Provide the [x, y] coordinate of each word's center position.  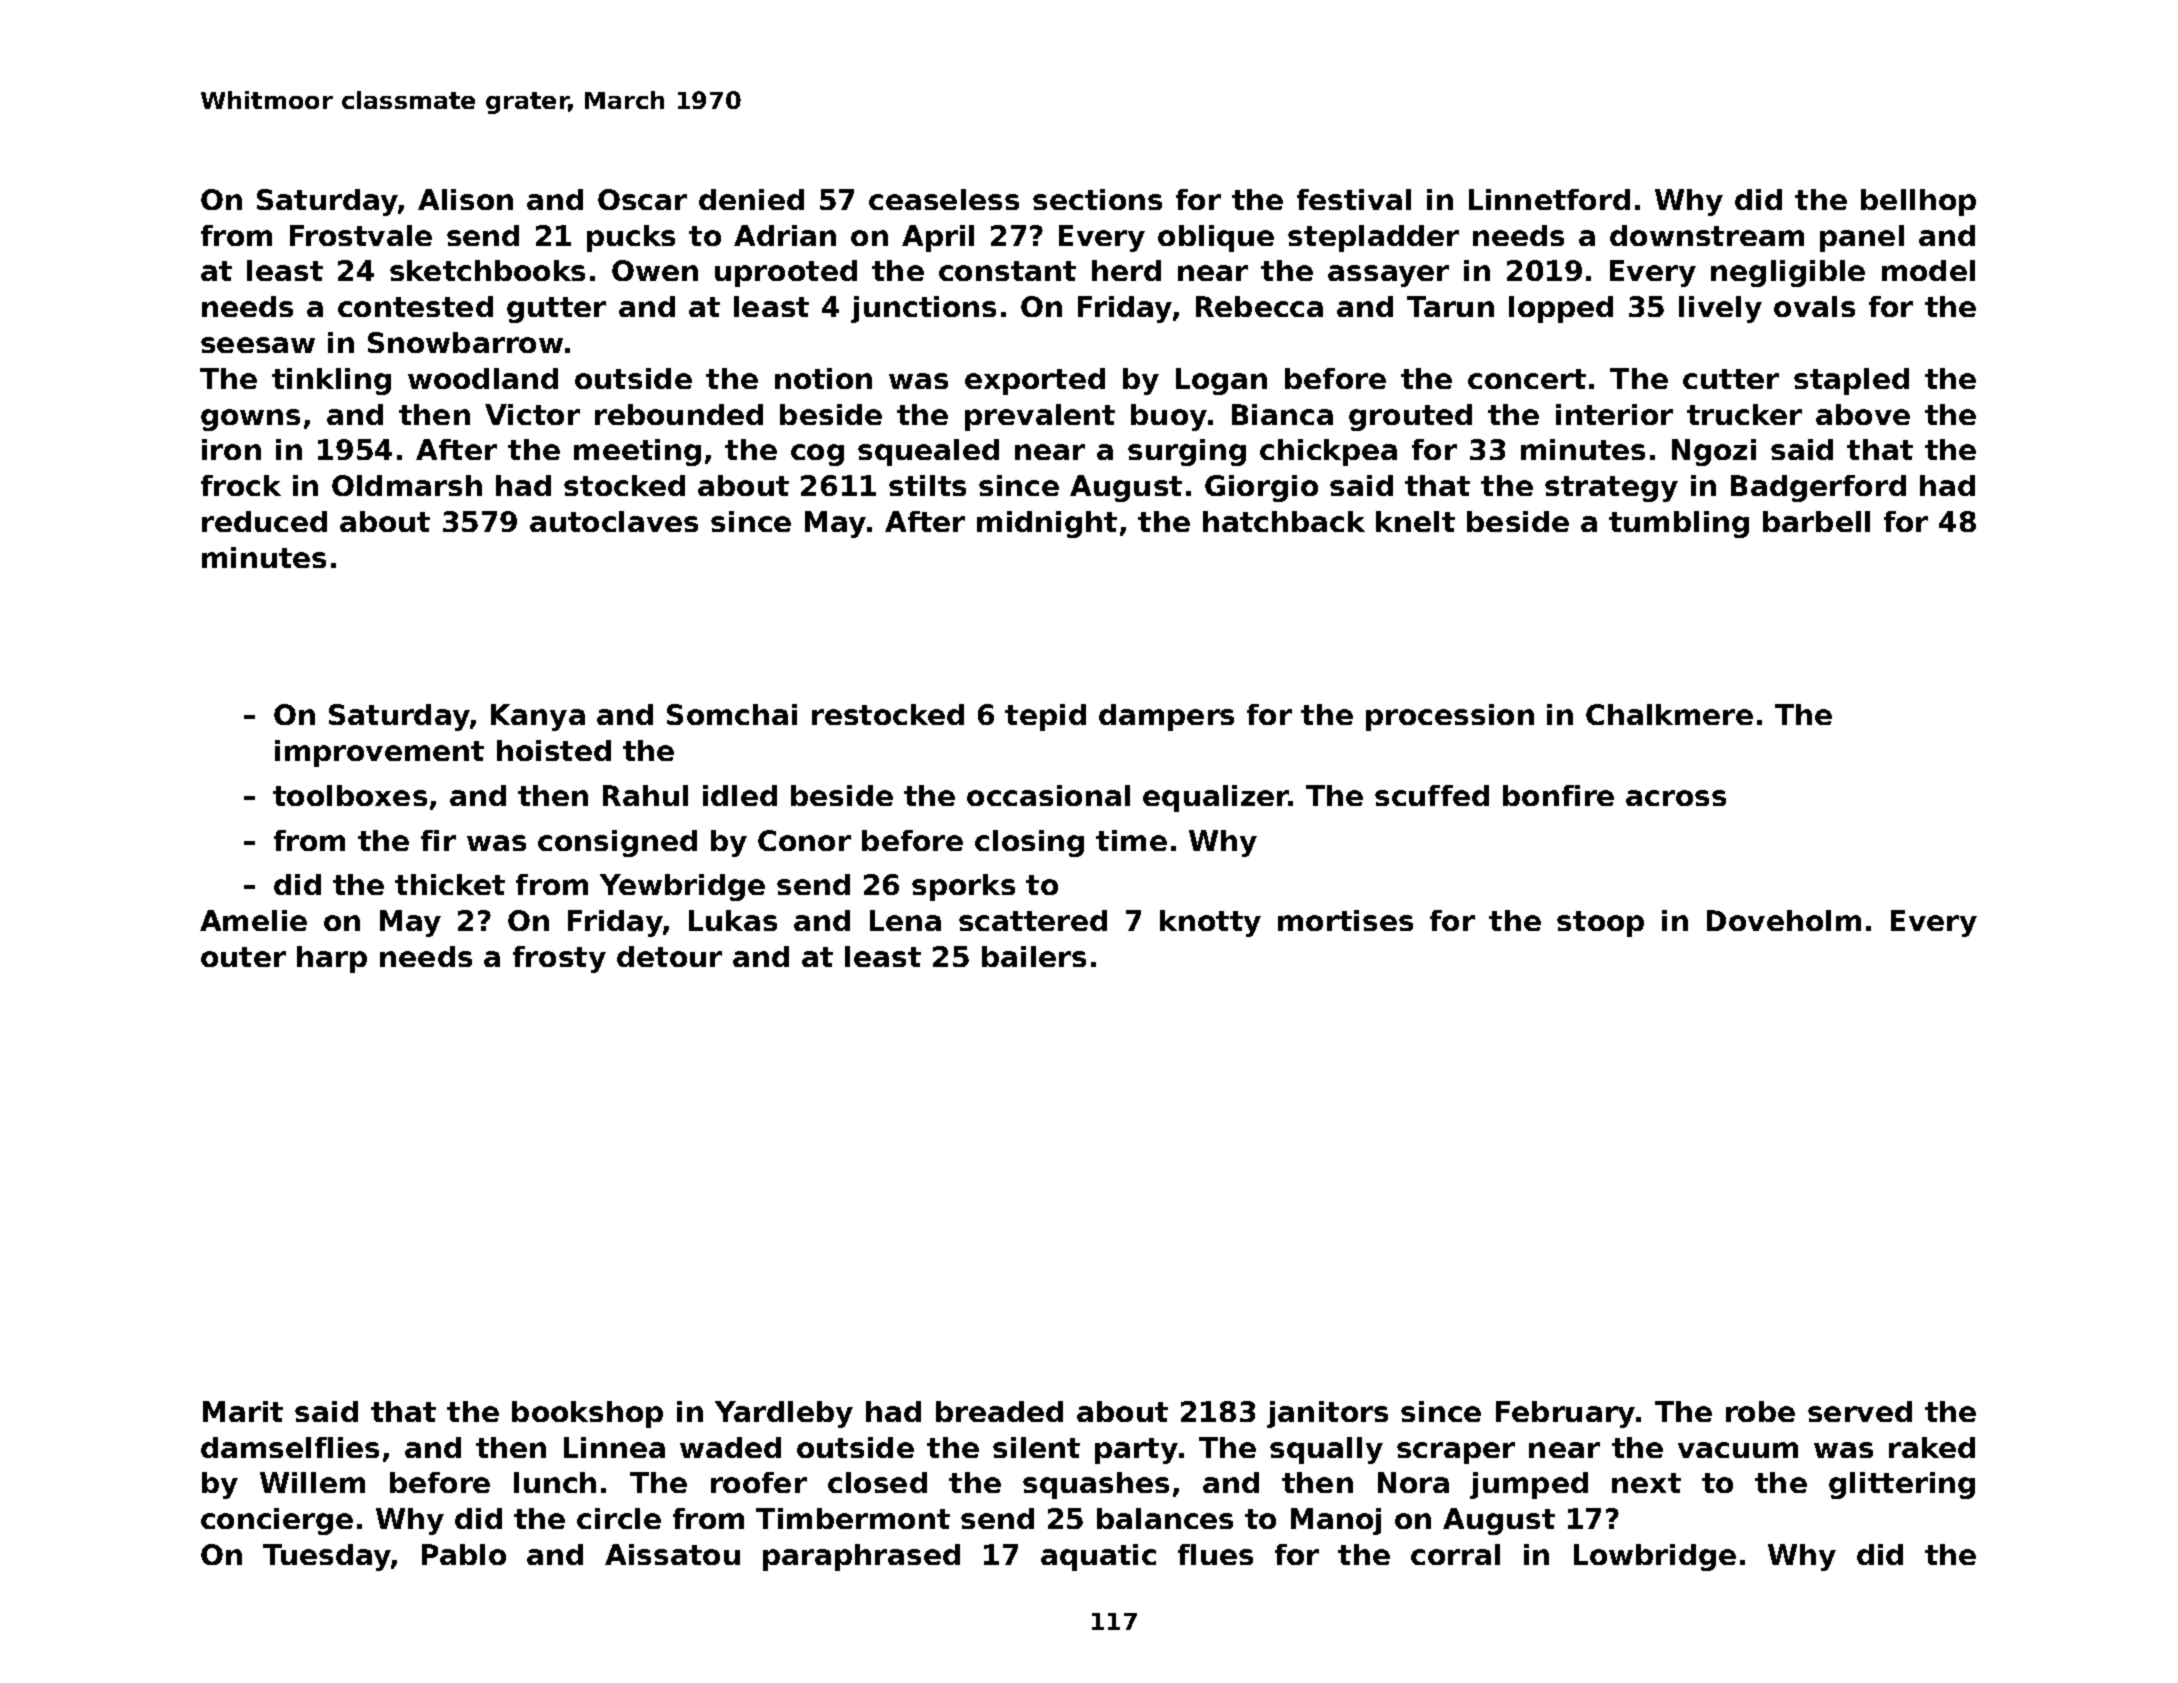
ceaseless [944, 199]
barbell [1816, 521]
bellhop [1918, 202]
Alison [465, 199]
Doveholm [1784, 920]
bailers [1034, 956]
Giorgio [1261, 488]
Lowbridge [1655, 1557]
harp [332, 959]
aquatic [1098, 1557]
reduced [264, 521]
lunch [555, 1482]
